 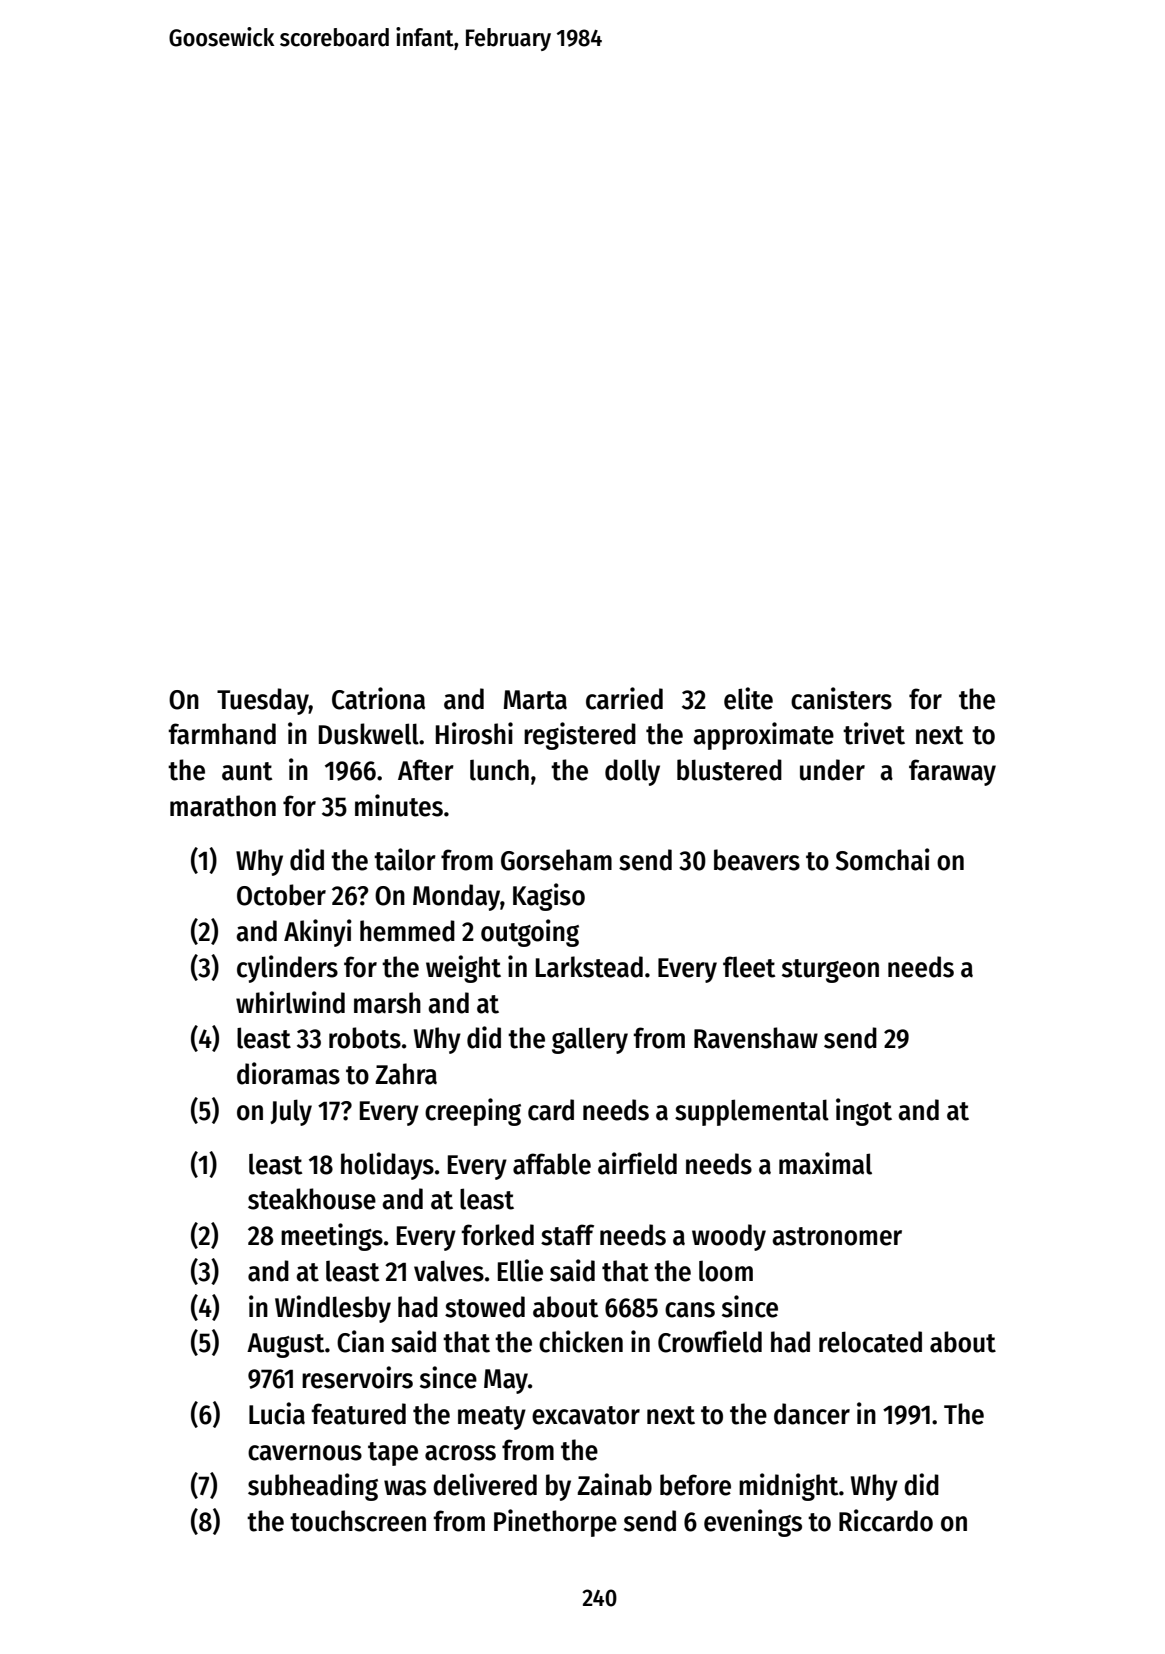 I want to click on cylinders, so click(x=287, y=969).
